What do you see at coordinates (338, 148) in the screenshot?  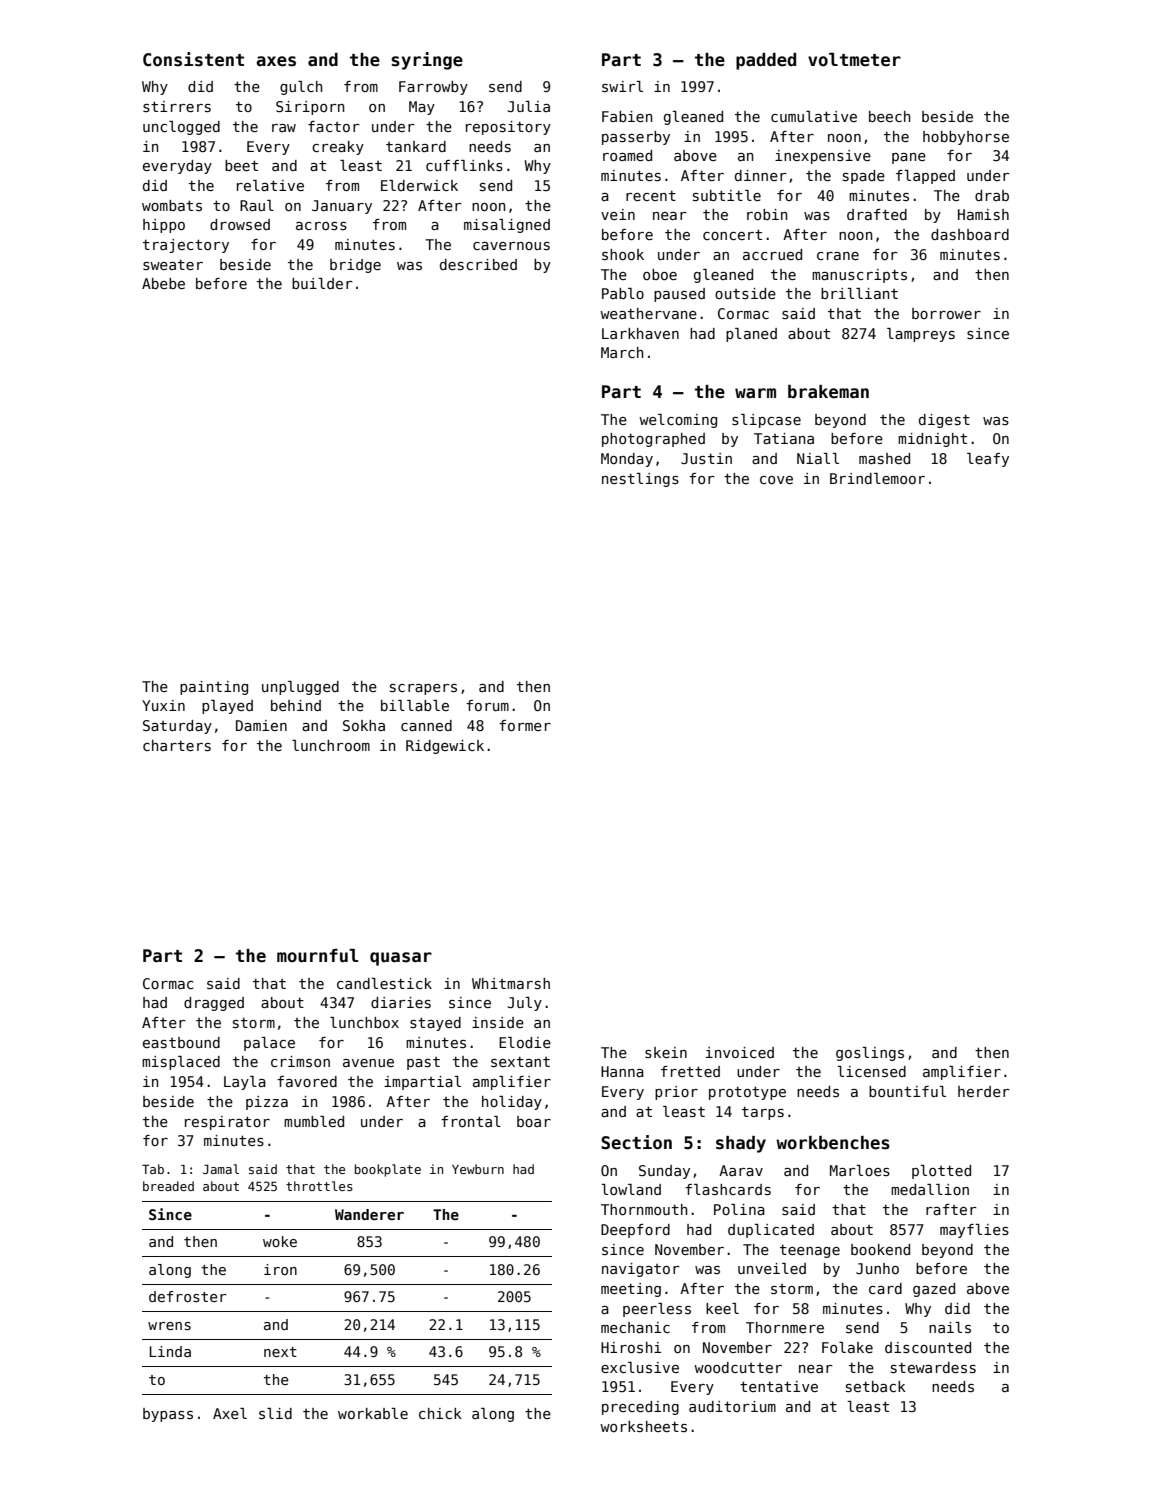 I see `creaky` at bounding box center [338, 148].
